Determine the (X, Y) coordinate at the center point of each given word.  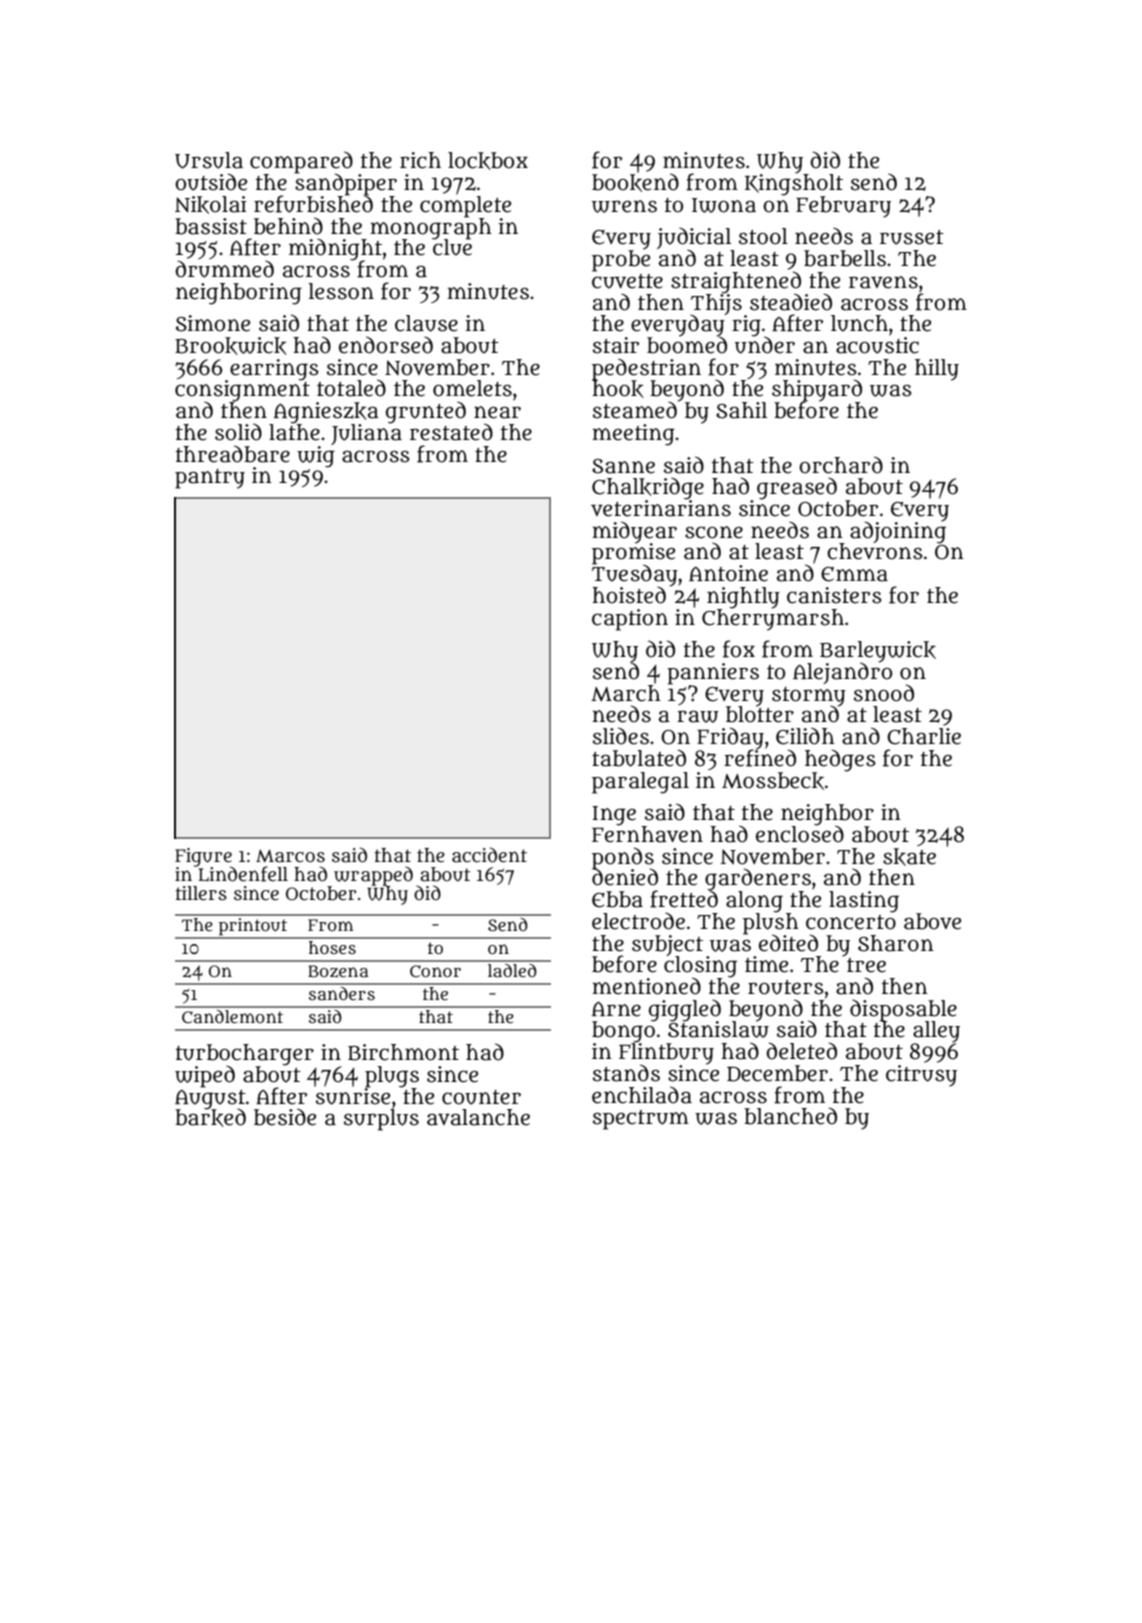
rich (420, 160)
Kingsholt (794, 185)
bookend (635, 182)
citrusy (921, 1076)
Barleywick (878, 651)
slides (621, 736)
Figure (203, 857)
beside (285, 1117)
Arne (616, 1009)
